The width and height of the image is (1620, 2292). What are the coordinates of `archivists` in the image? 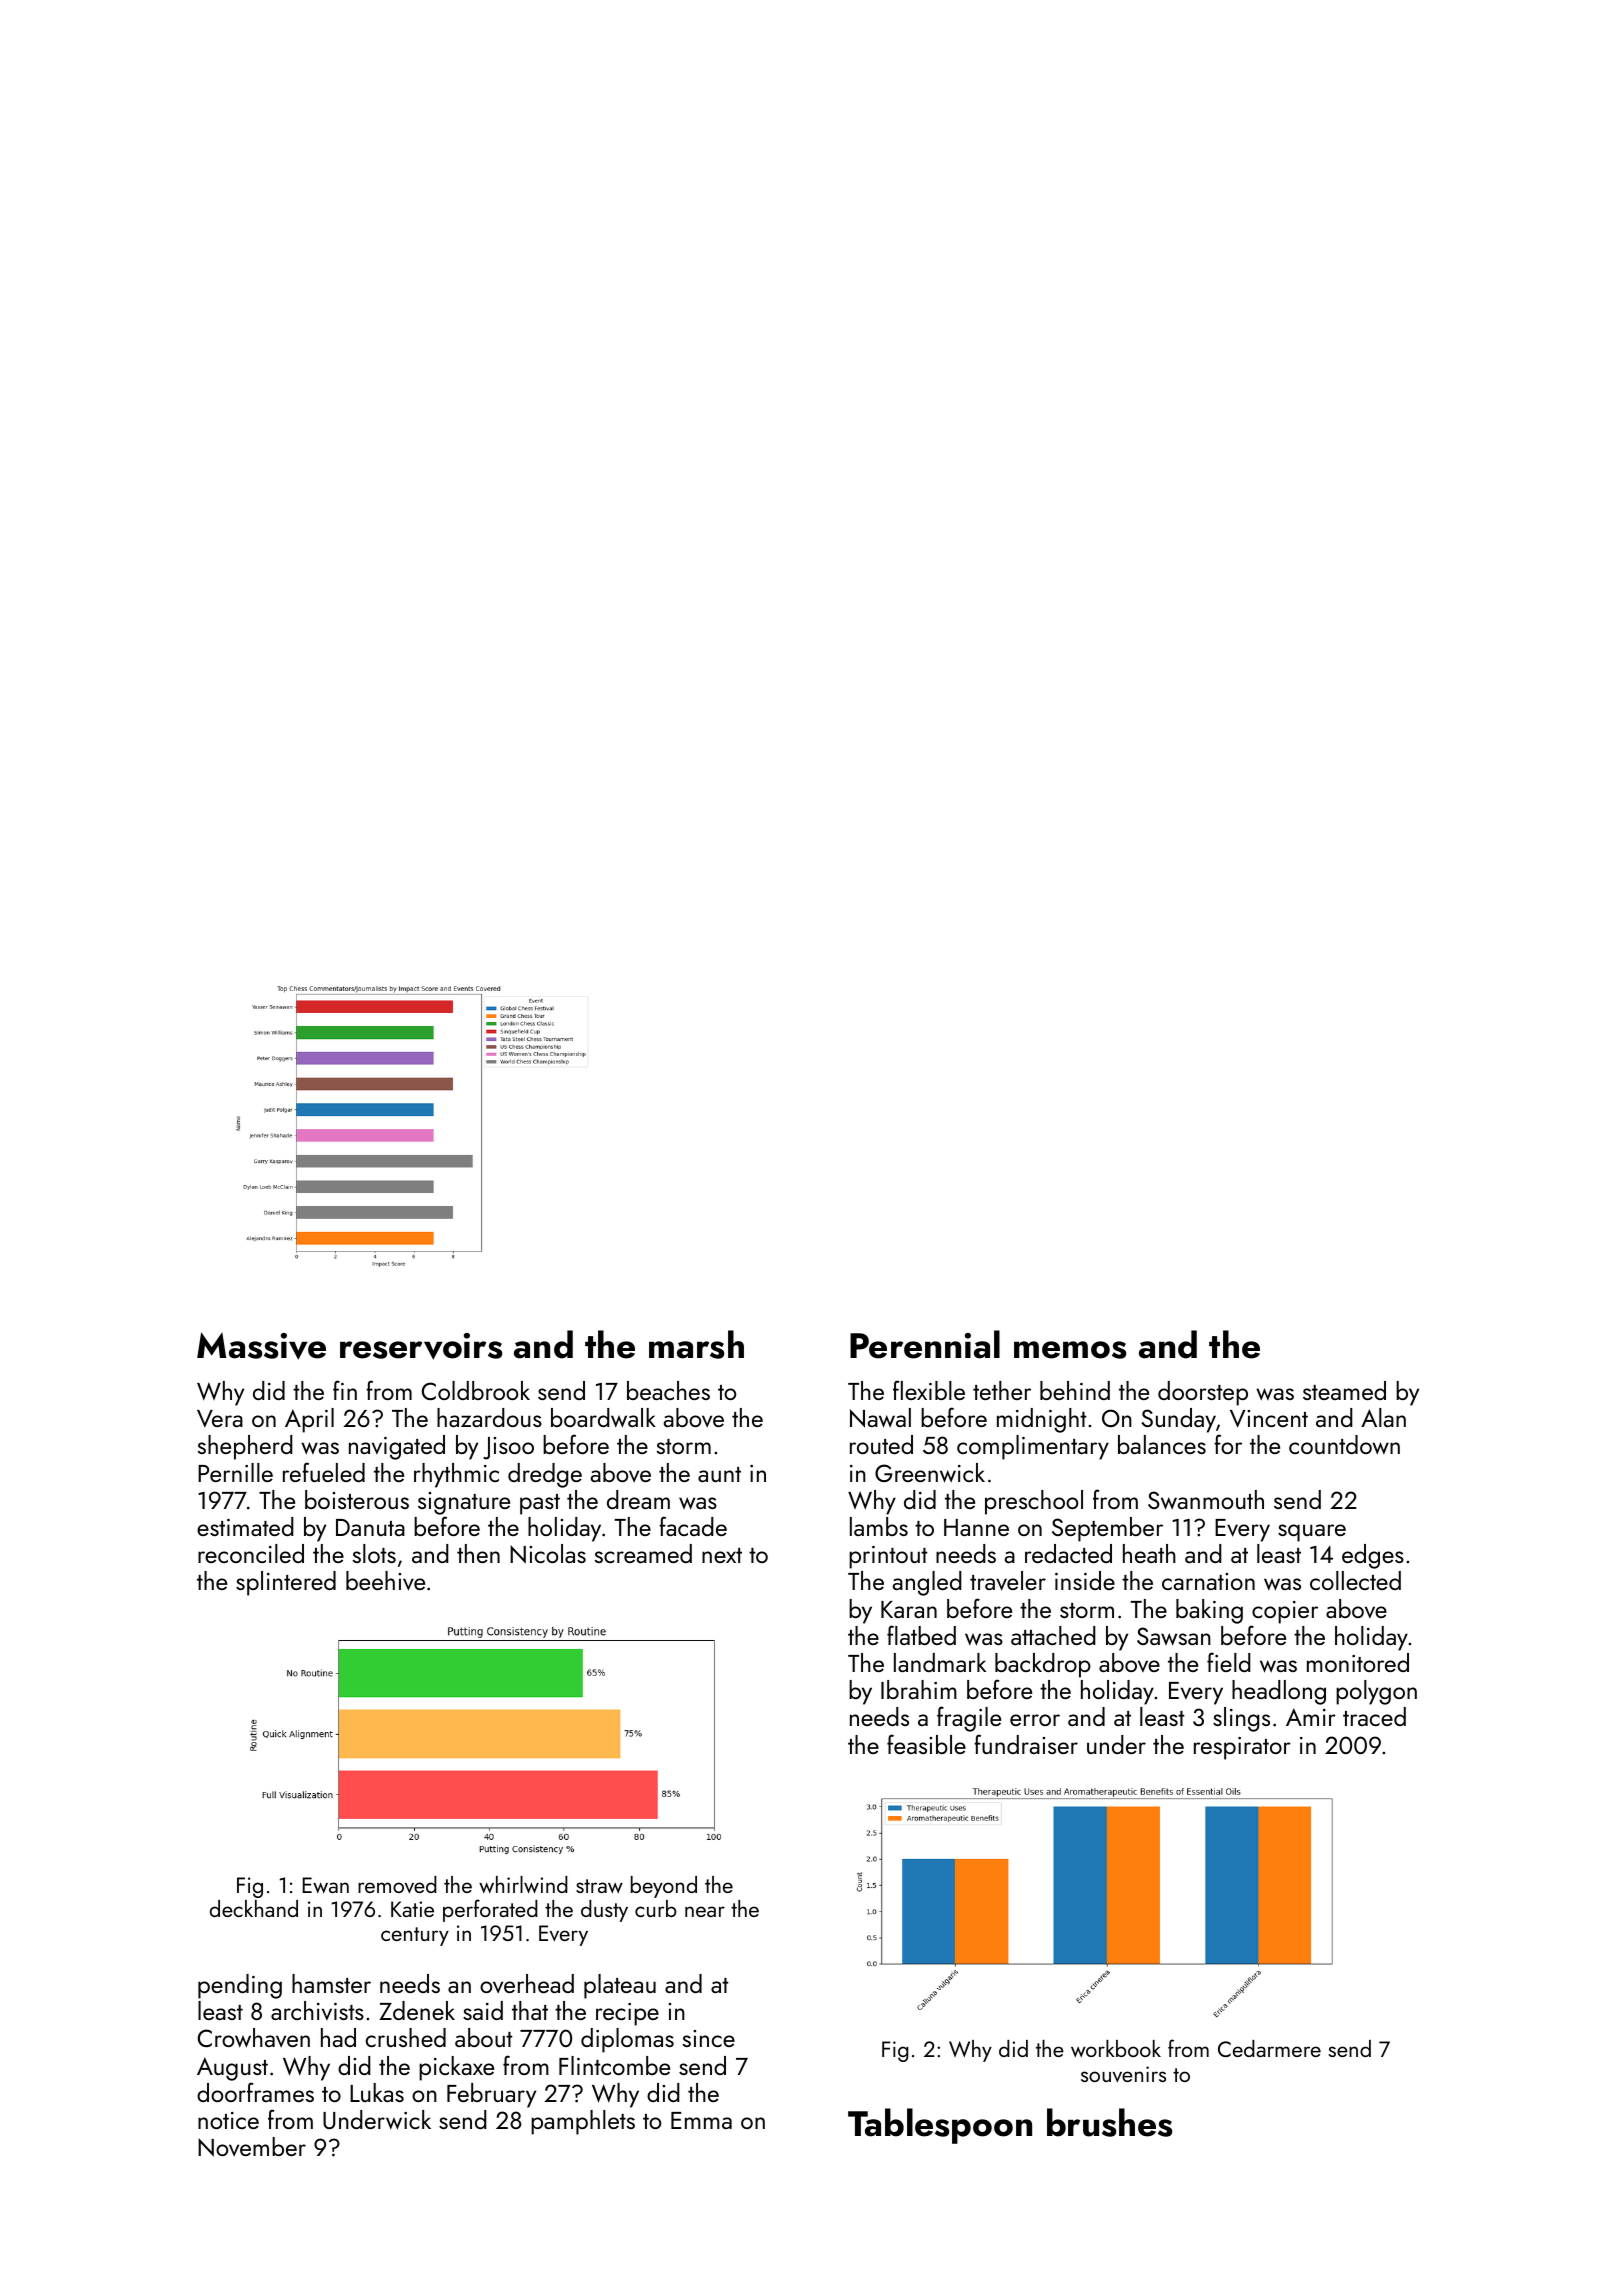 It's located at (317, 2010).
